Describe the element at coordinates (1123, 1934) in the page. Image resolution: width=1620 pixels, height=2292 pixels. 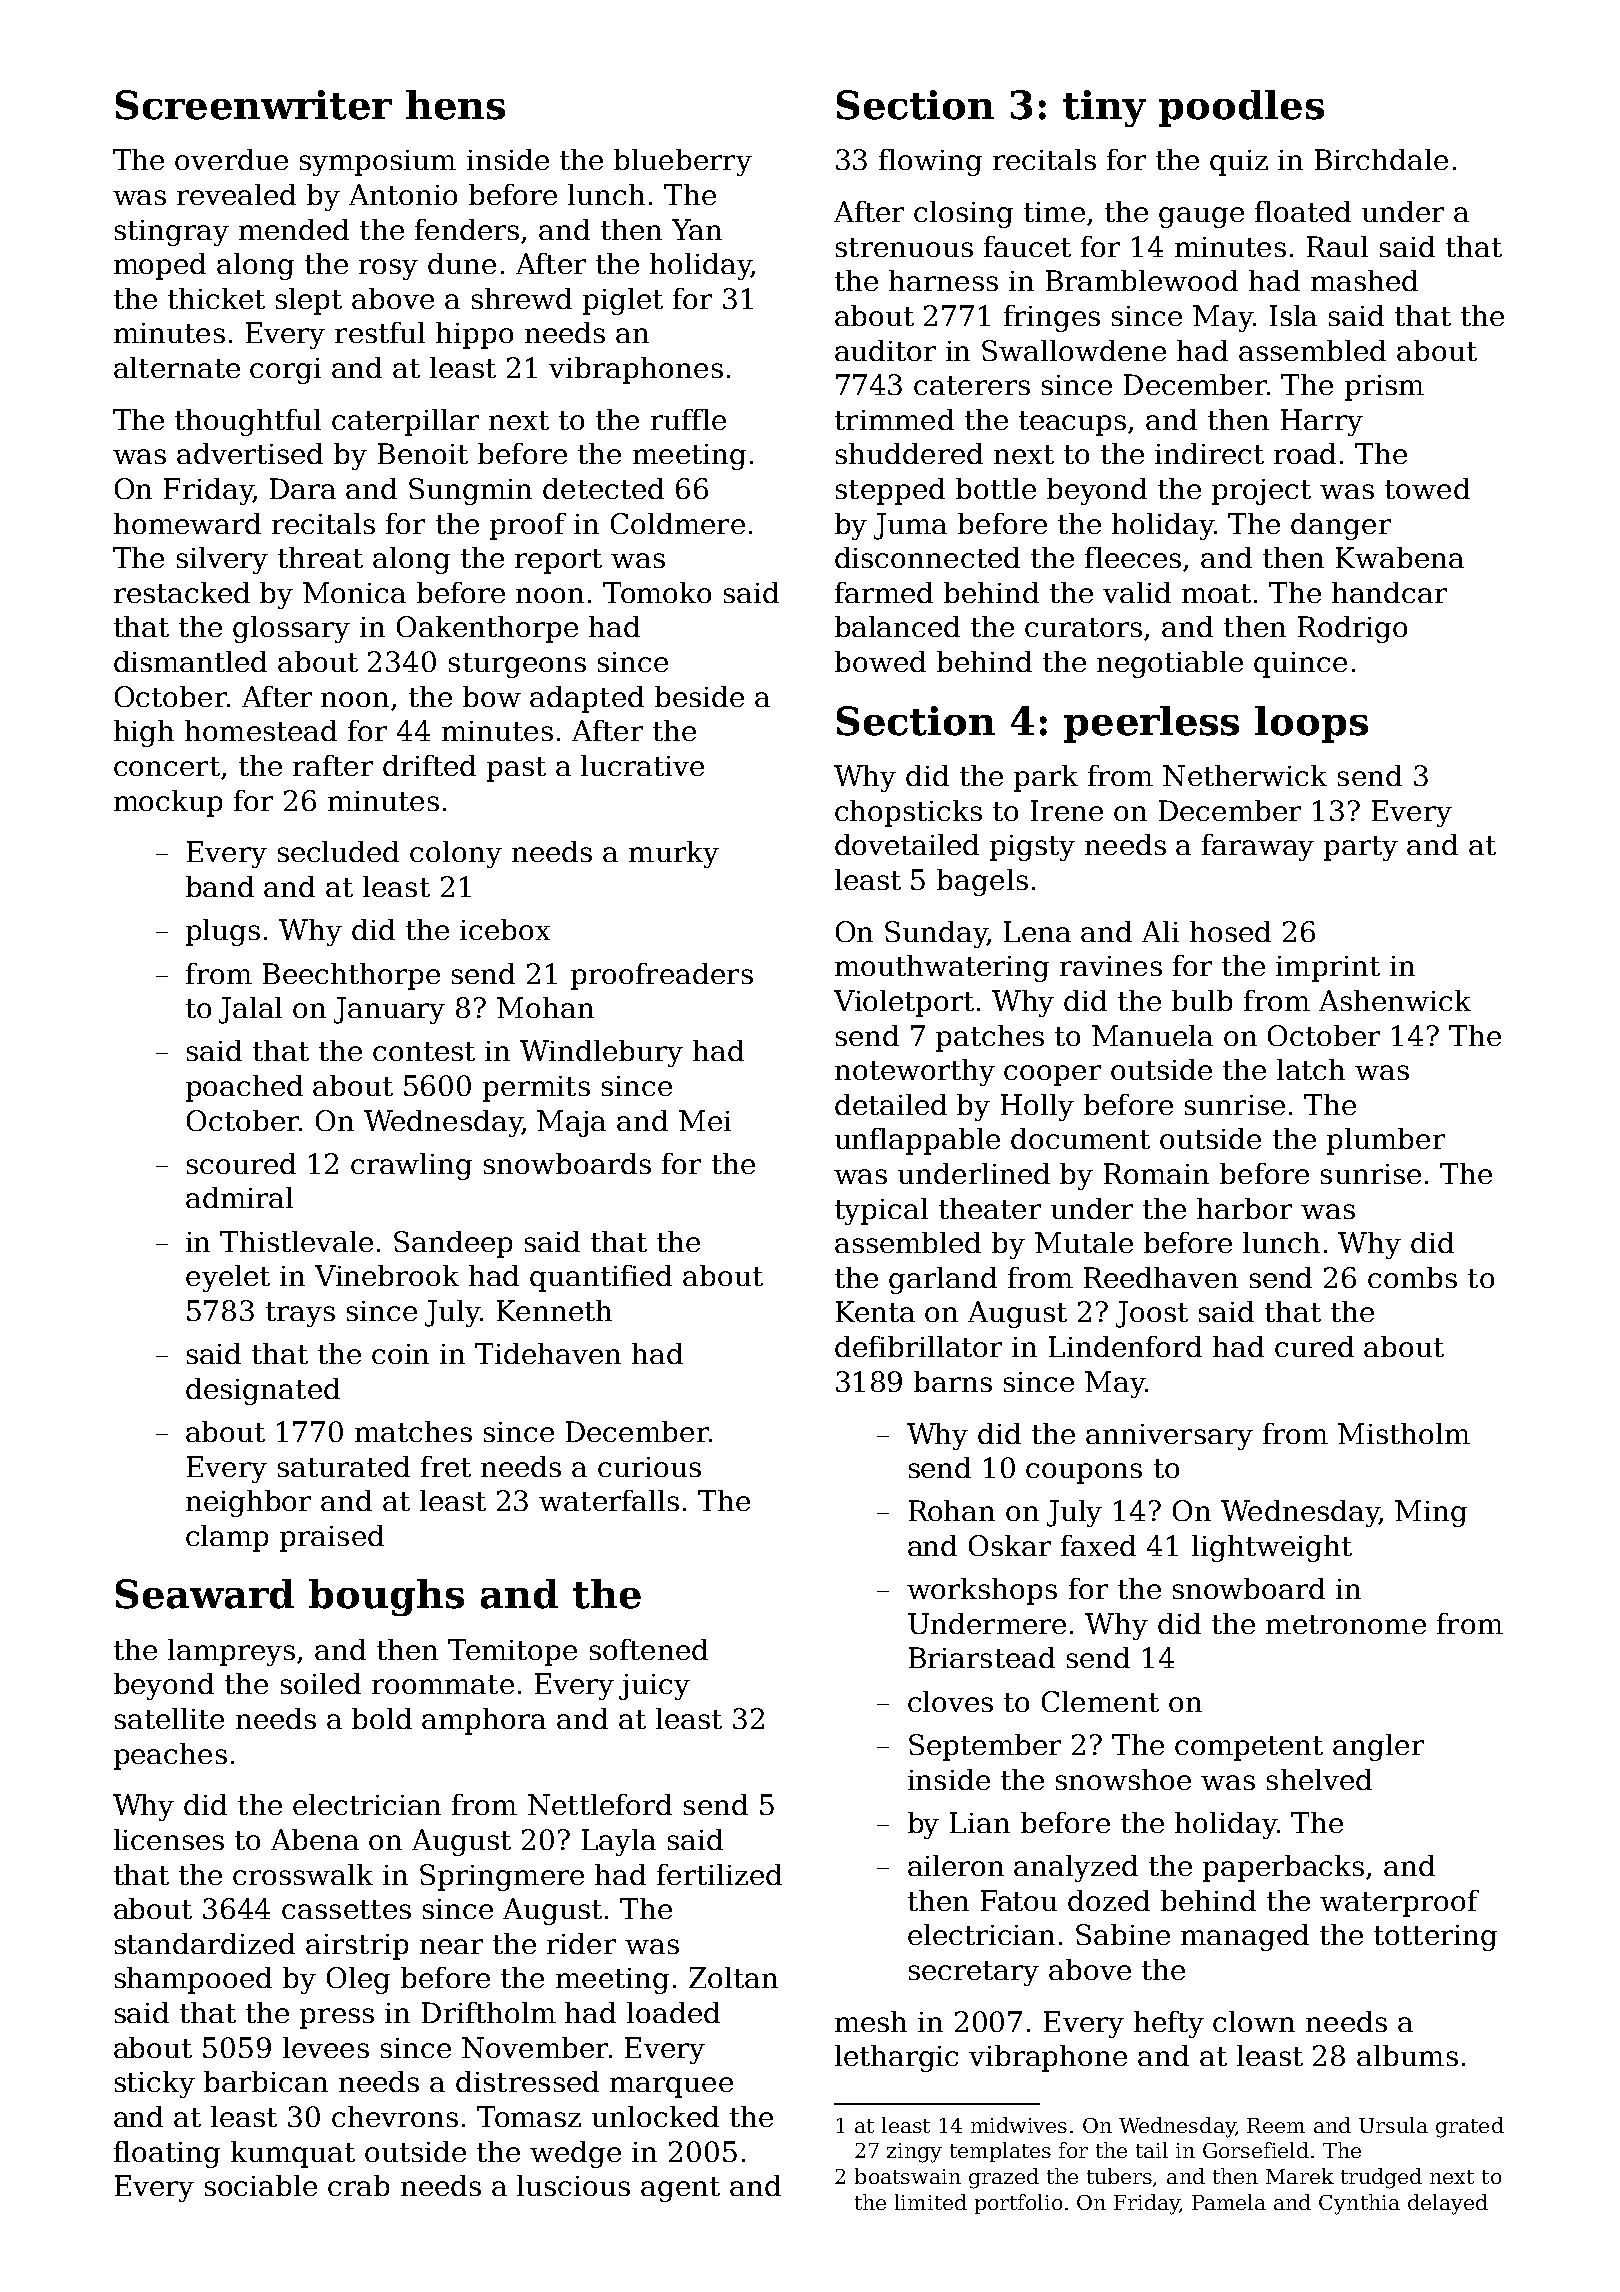
I see `Sabine` at that location.
